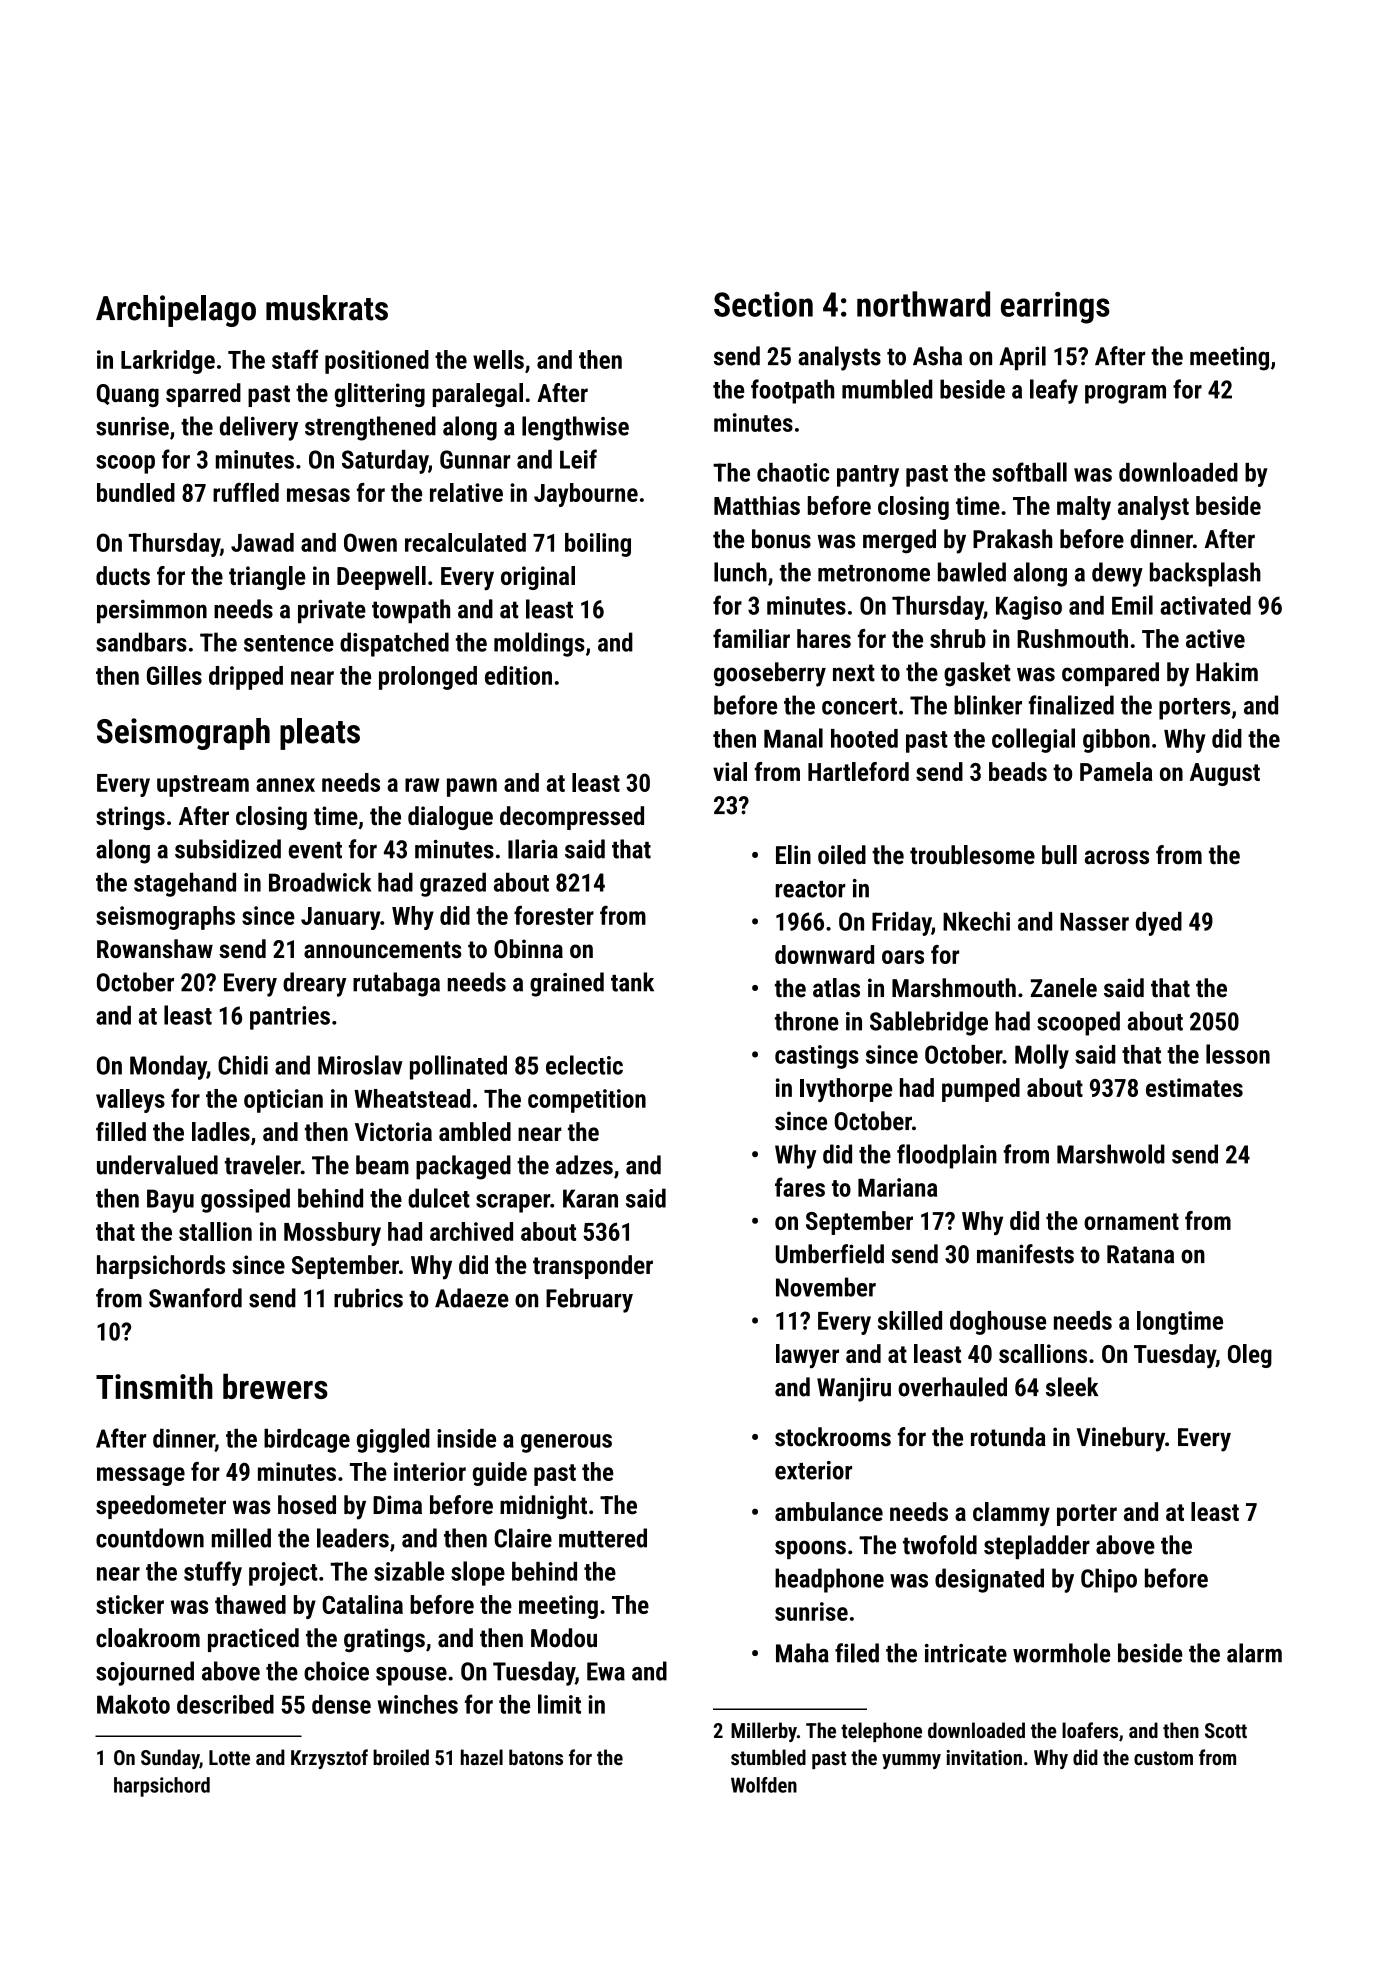 This image has width=1386, height=1969. Describe the element at coordinates (295, 359) in the image. I see `staff` at that location.
